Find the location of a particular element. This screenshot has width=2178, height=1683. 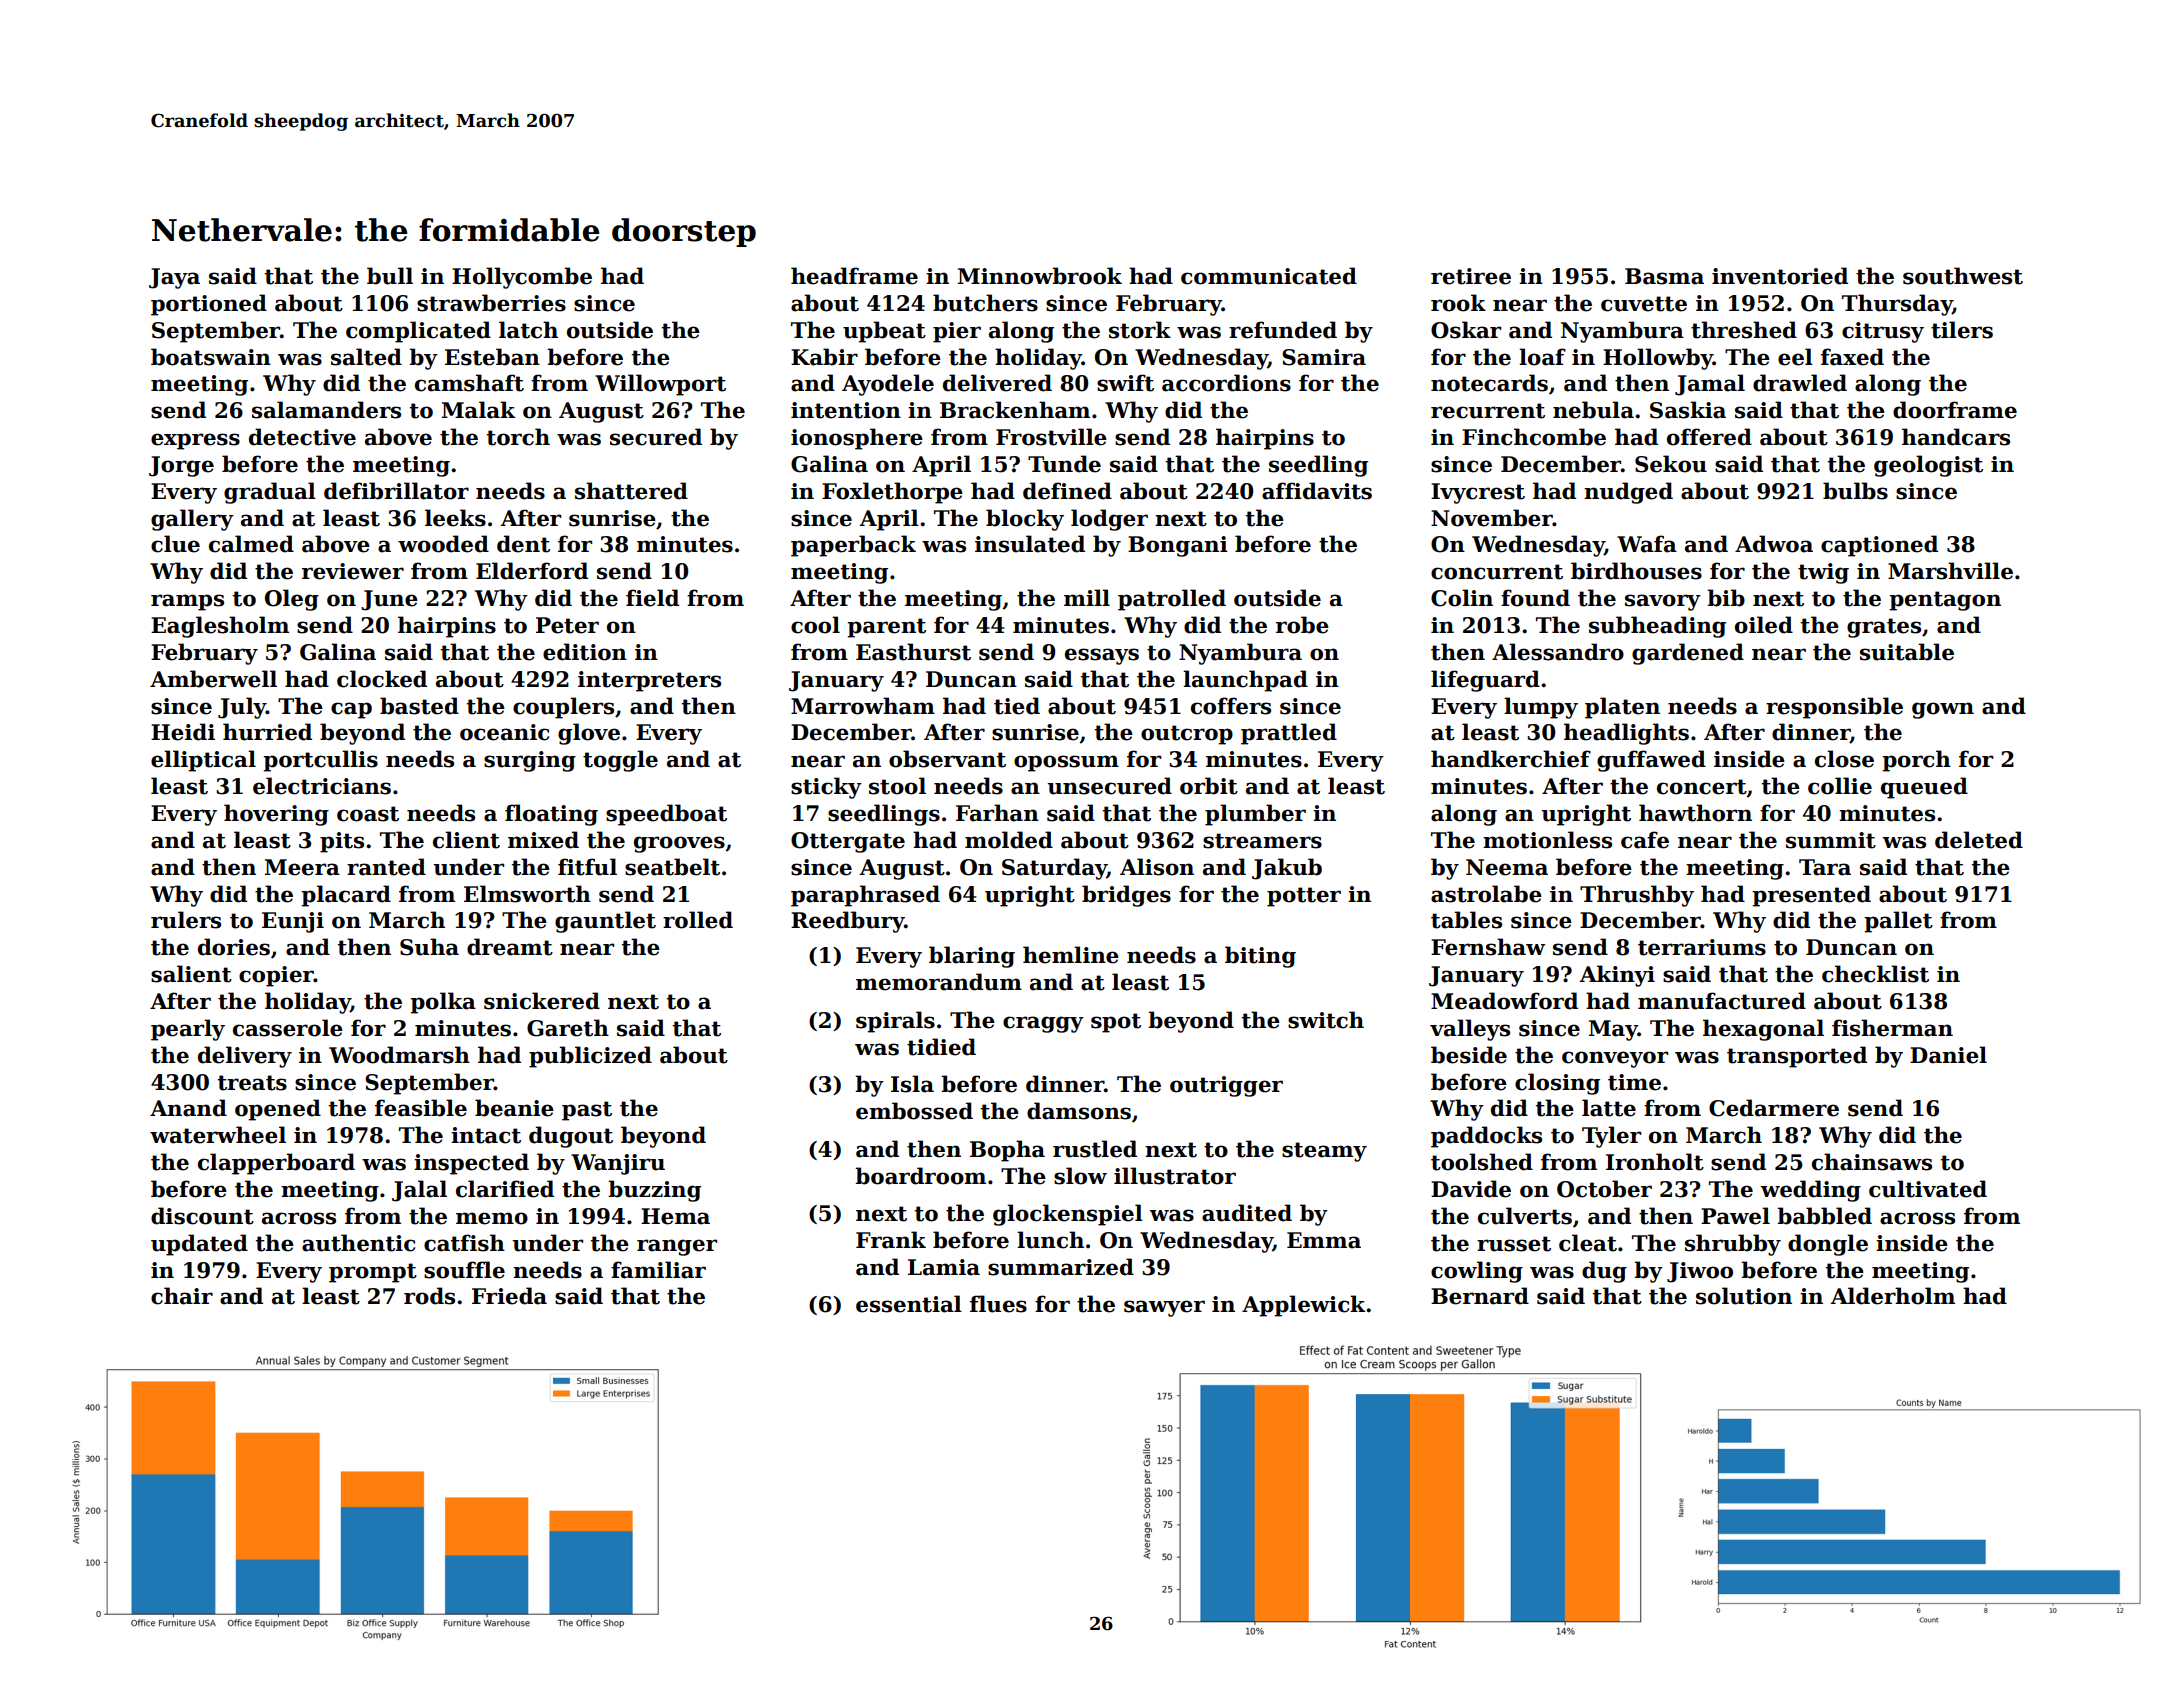

updated is located at coordinates (199, 1245).
